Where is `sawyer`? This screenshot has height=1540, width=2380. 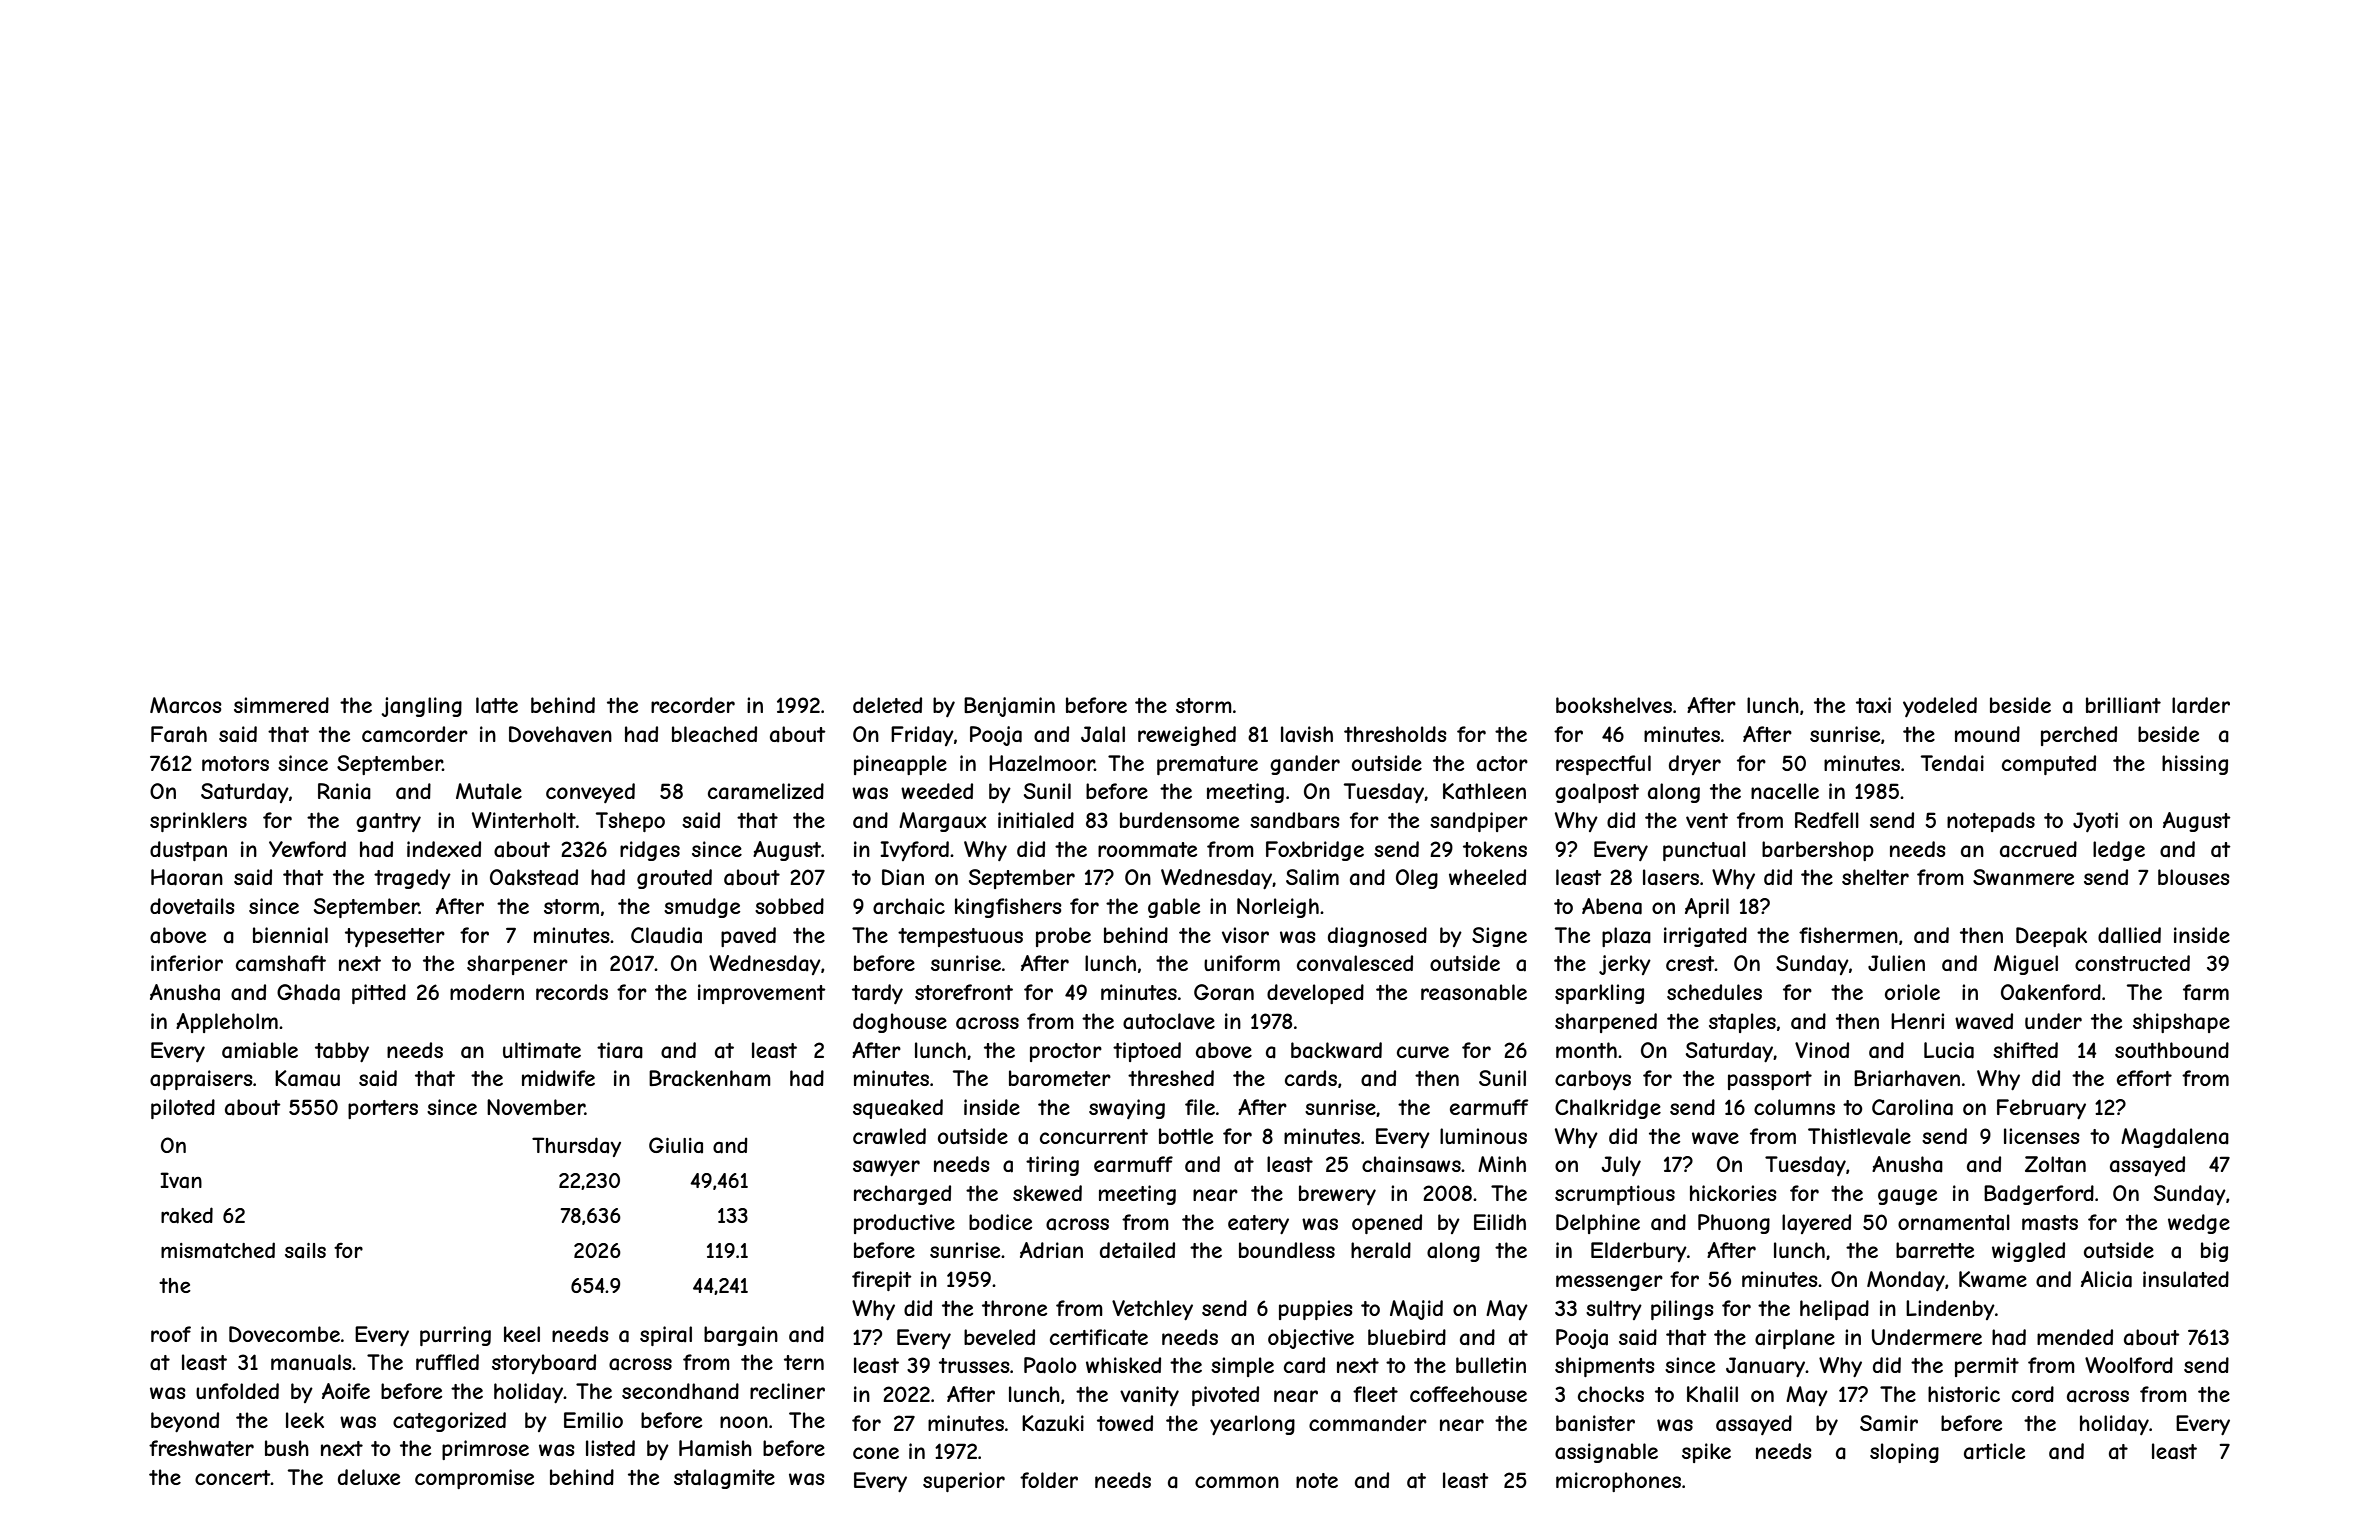 sawyer is located at coordinates (886, 1168).
